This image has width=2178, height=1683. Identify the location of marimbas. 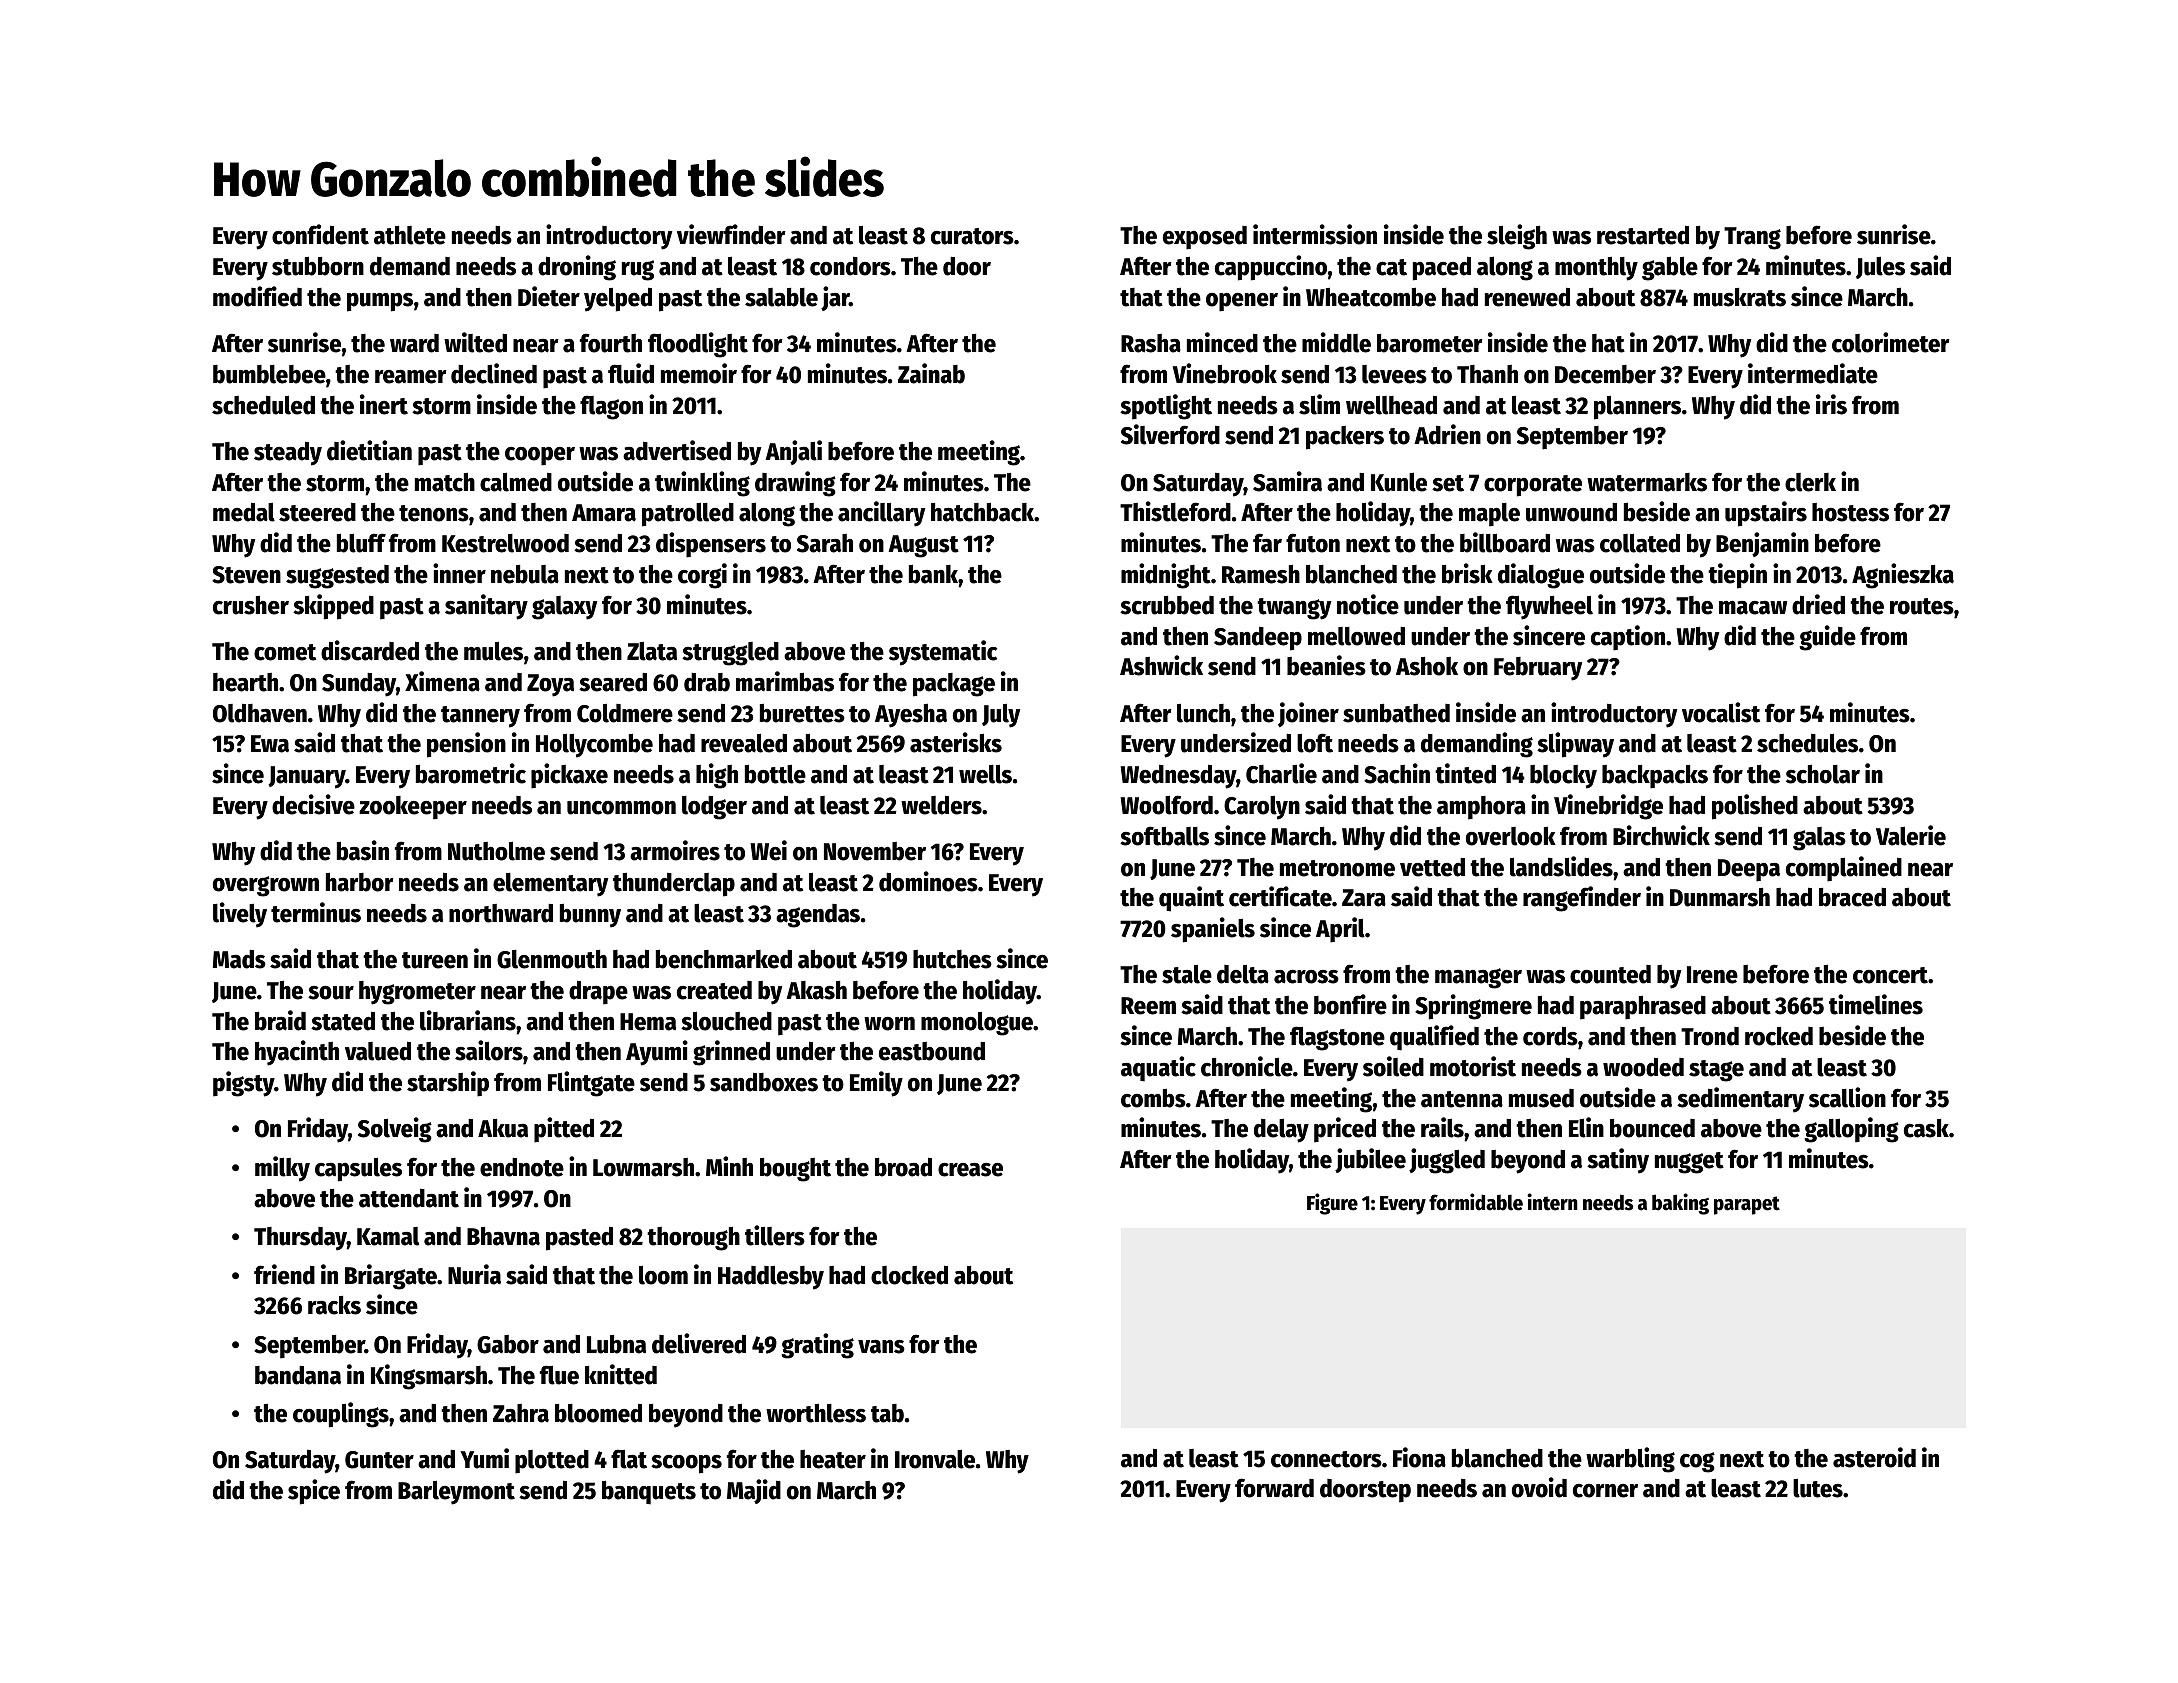
(785, 681).
